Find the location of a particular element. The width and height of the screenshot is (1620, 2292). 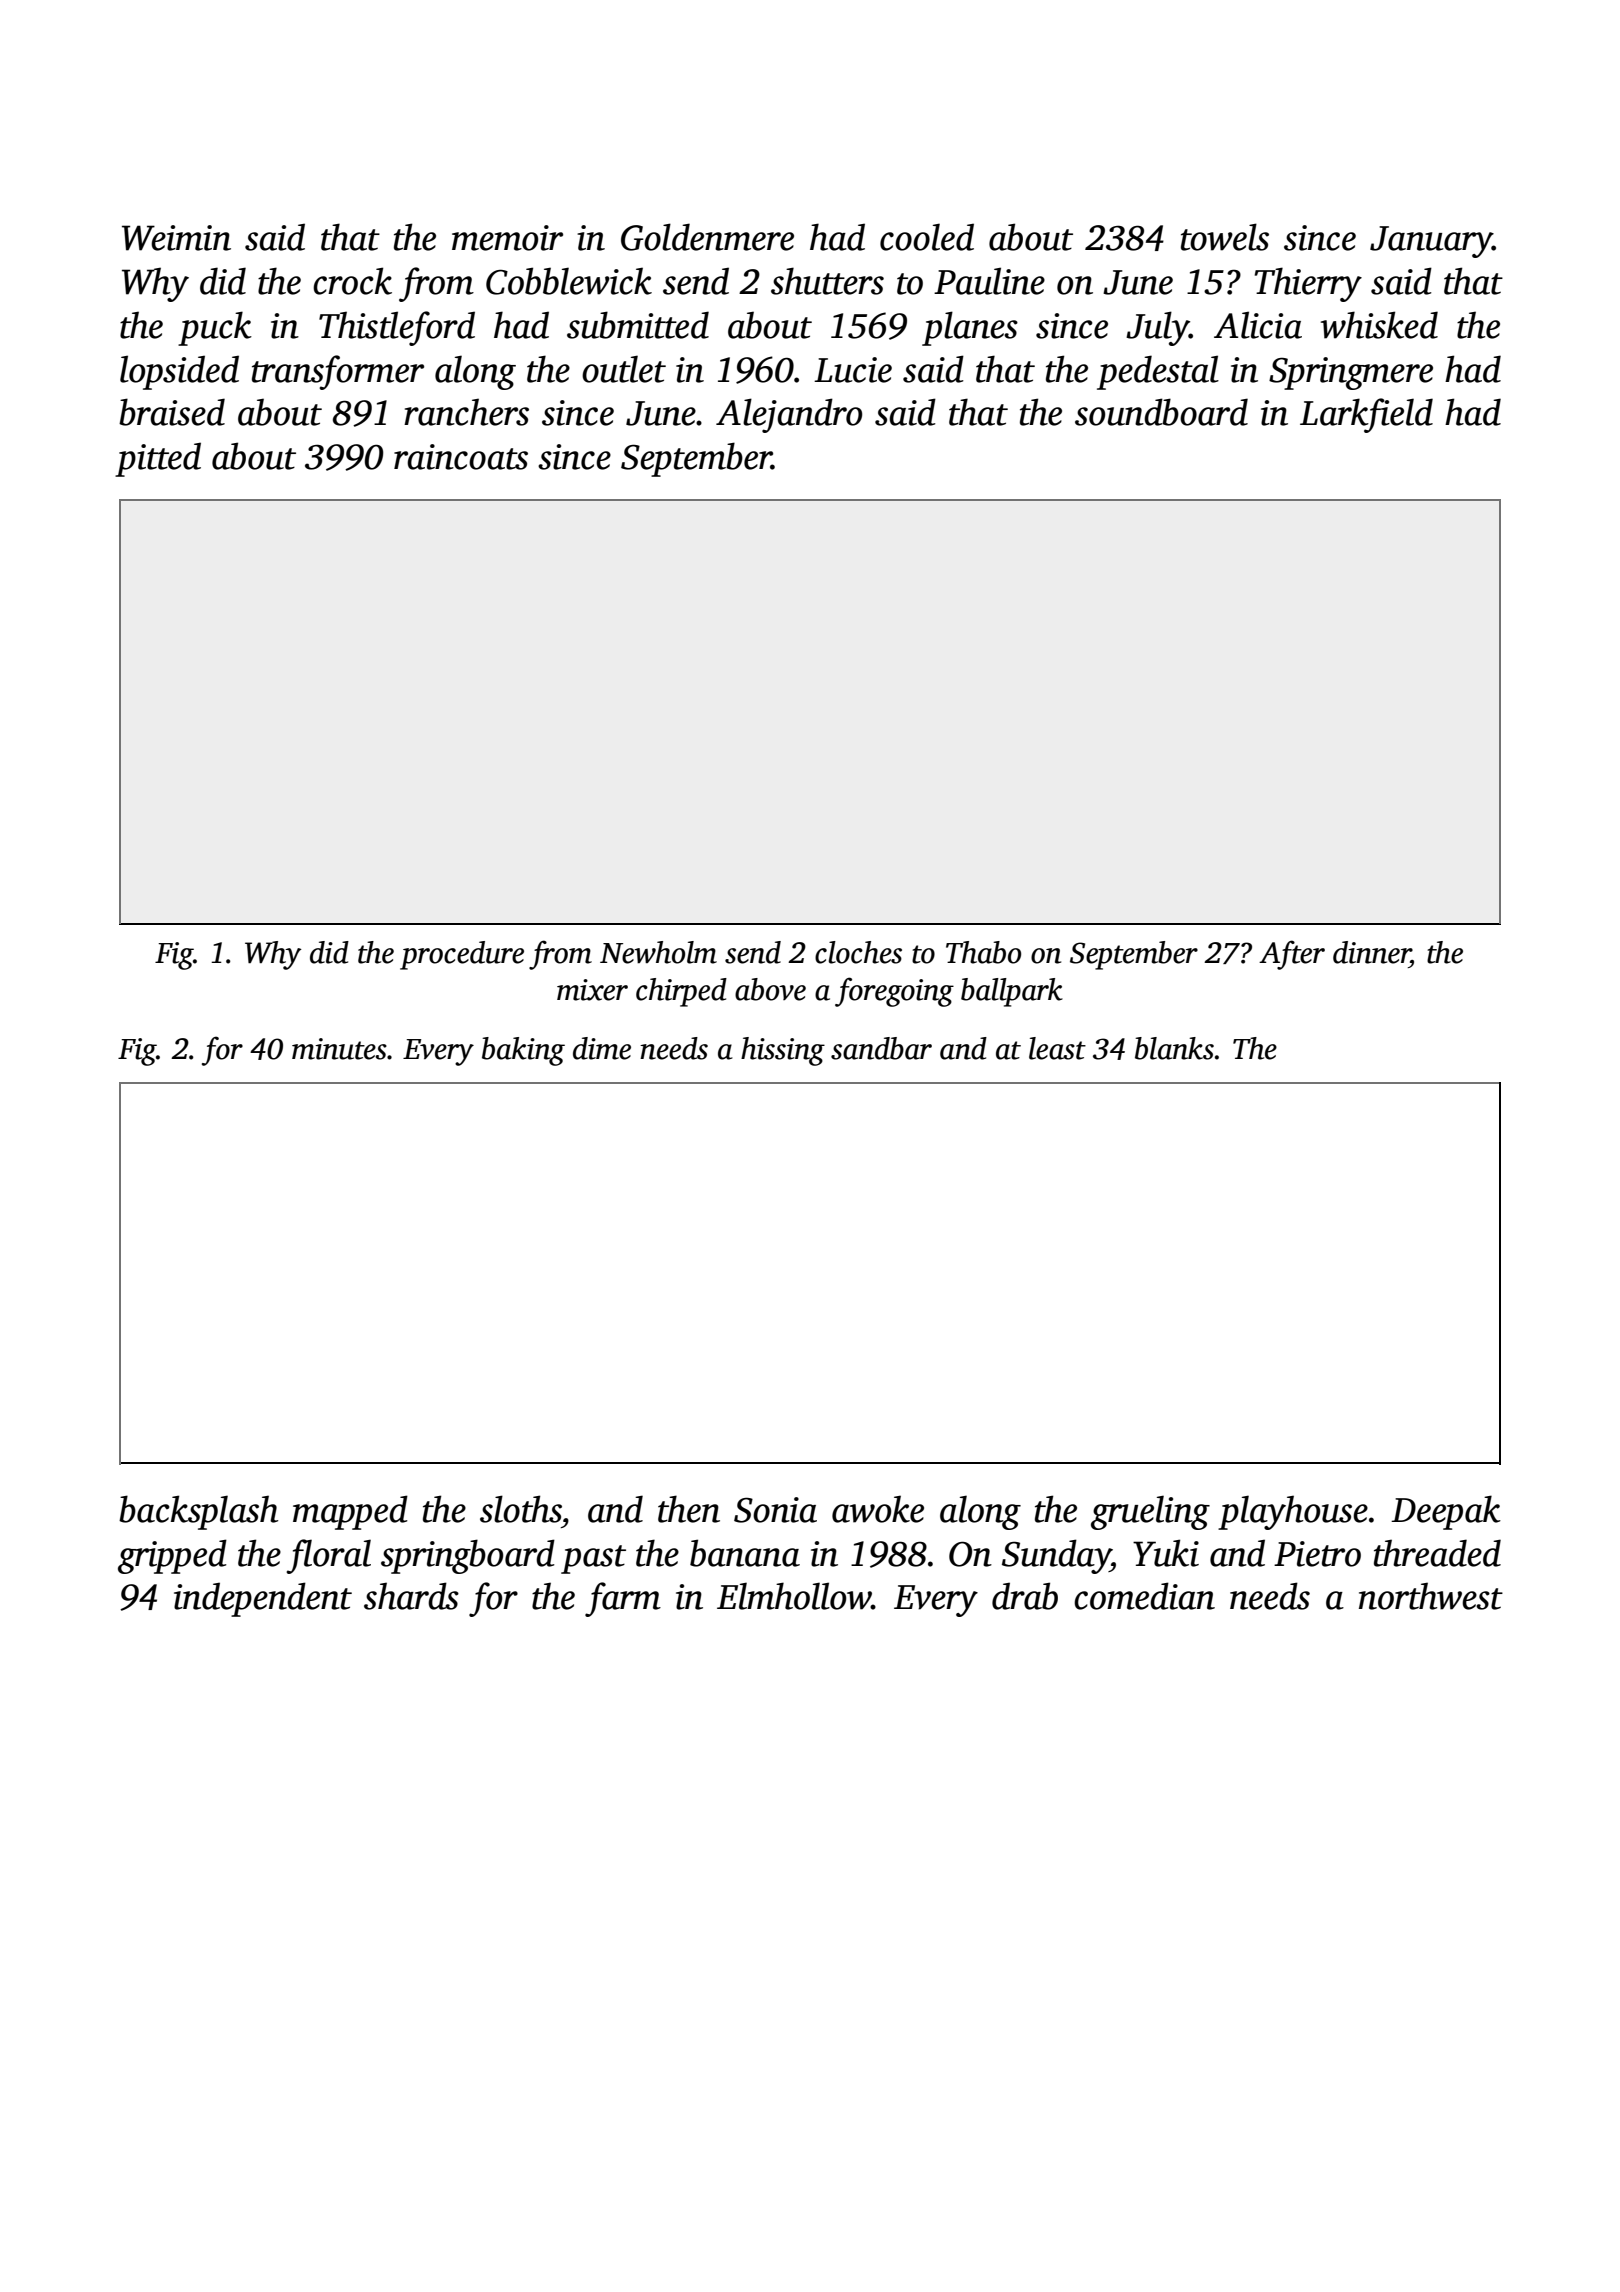

sandbar is located at coordinates (881, 1048).
